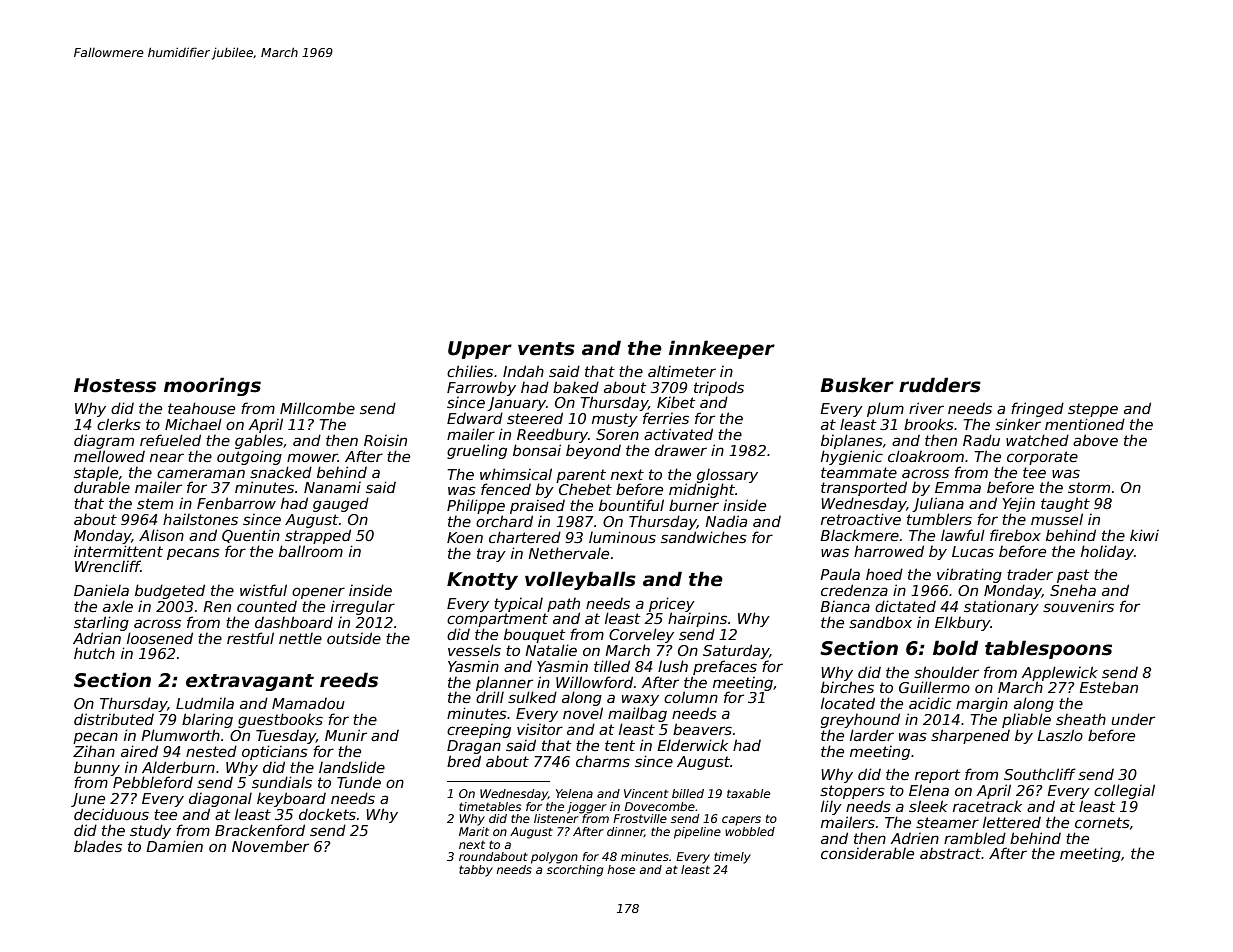 The width and height of the document is (1233, 952). I want to click on Adrian, so click(97, 638).
